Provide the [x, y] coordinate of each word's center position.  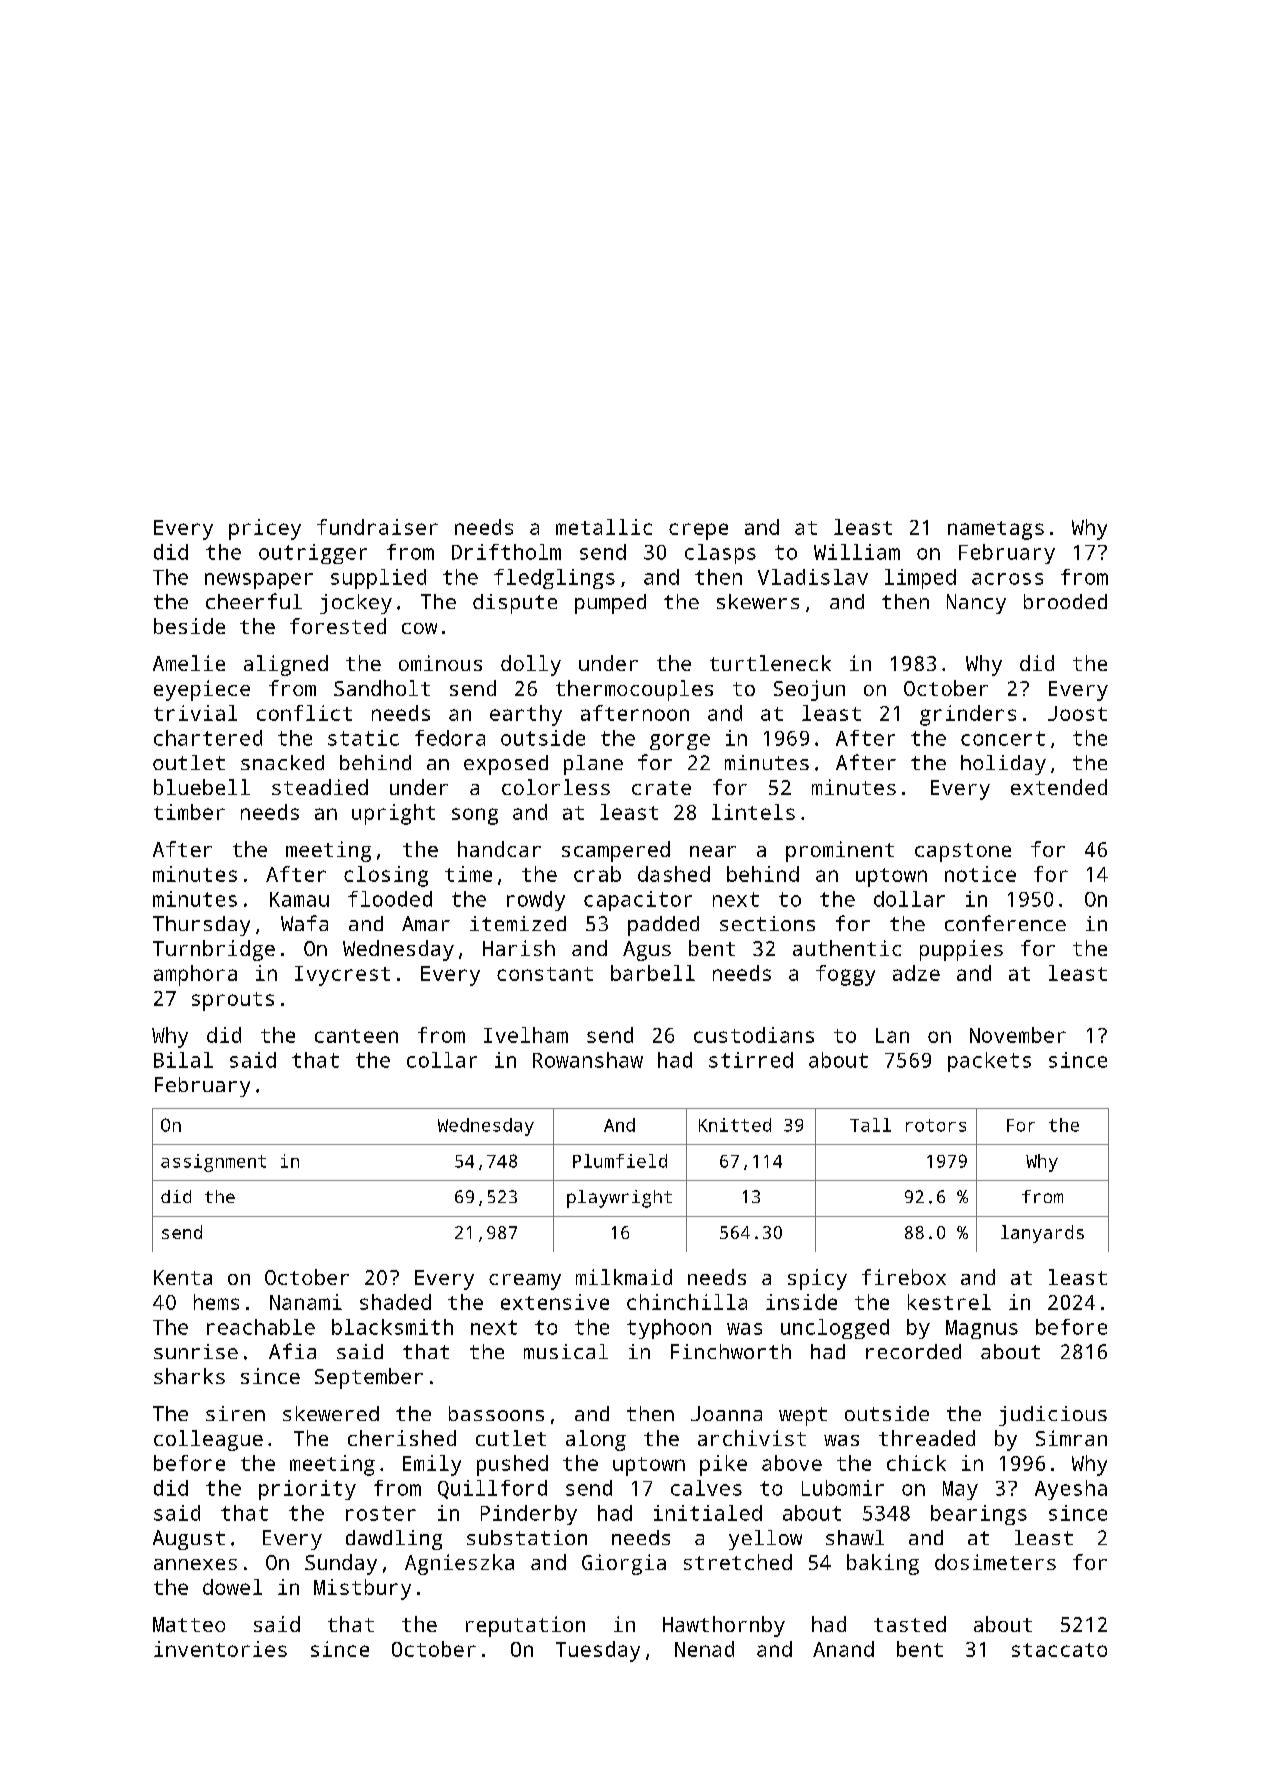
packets [989, 1062]
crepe [698, 531]
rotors [936, 1125]
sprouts [233, 1001]
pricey [265, 529]
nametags [996, 530]
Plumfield [620, 1161]
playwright [619, 1199]
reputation [525, 1626]
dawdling [394, 1540]
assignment [213, 1163]
